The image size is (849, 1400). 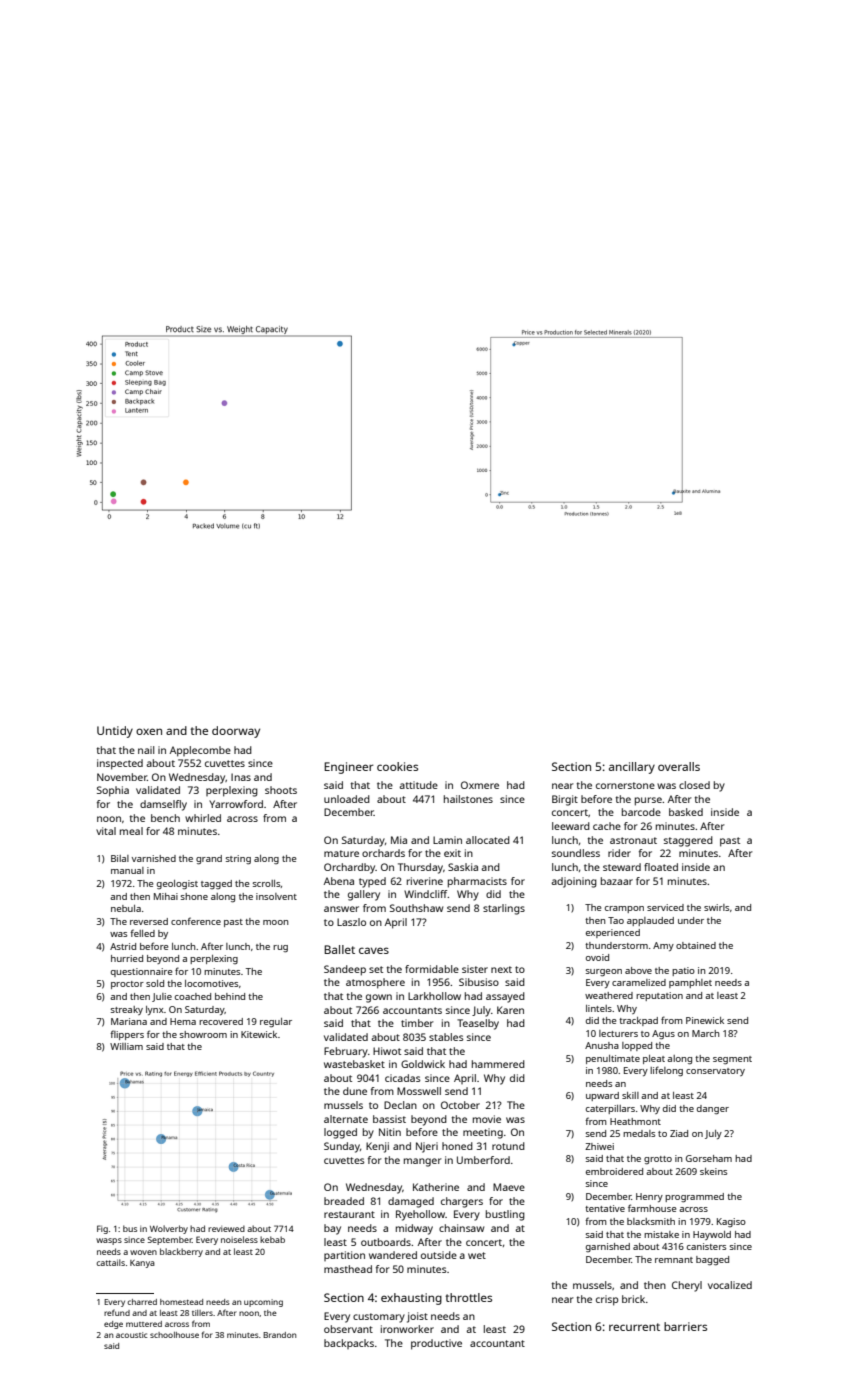 What do you see at coordinates (608, 1247) in the screenshot?
I see `garnished` at bounding box center [608, 1247].
